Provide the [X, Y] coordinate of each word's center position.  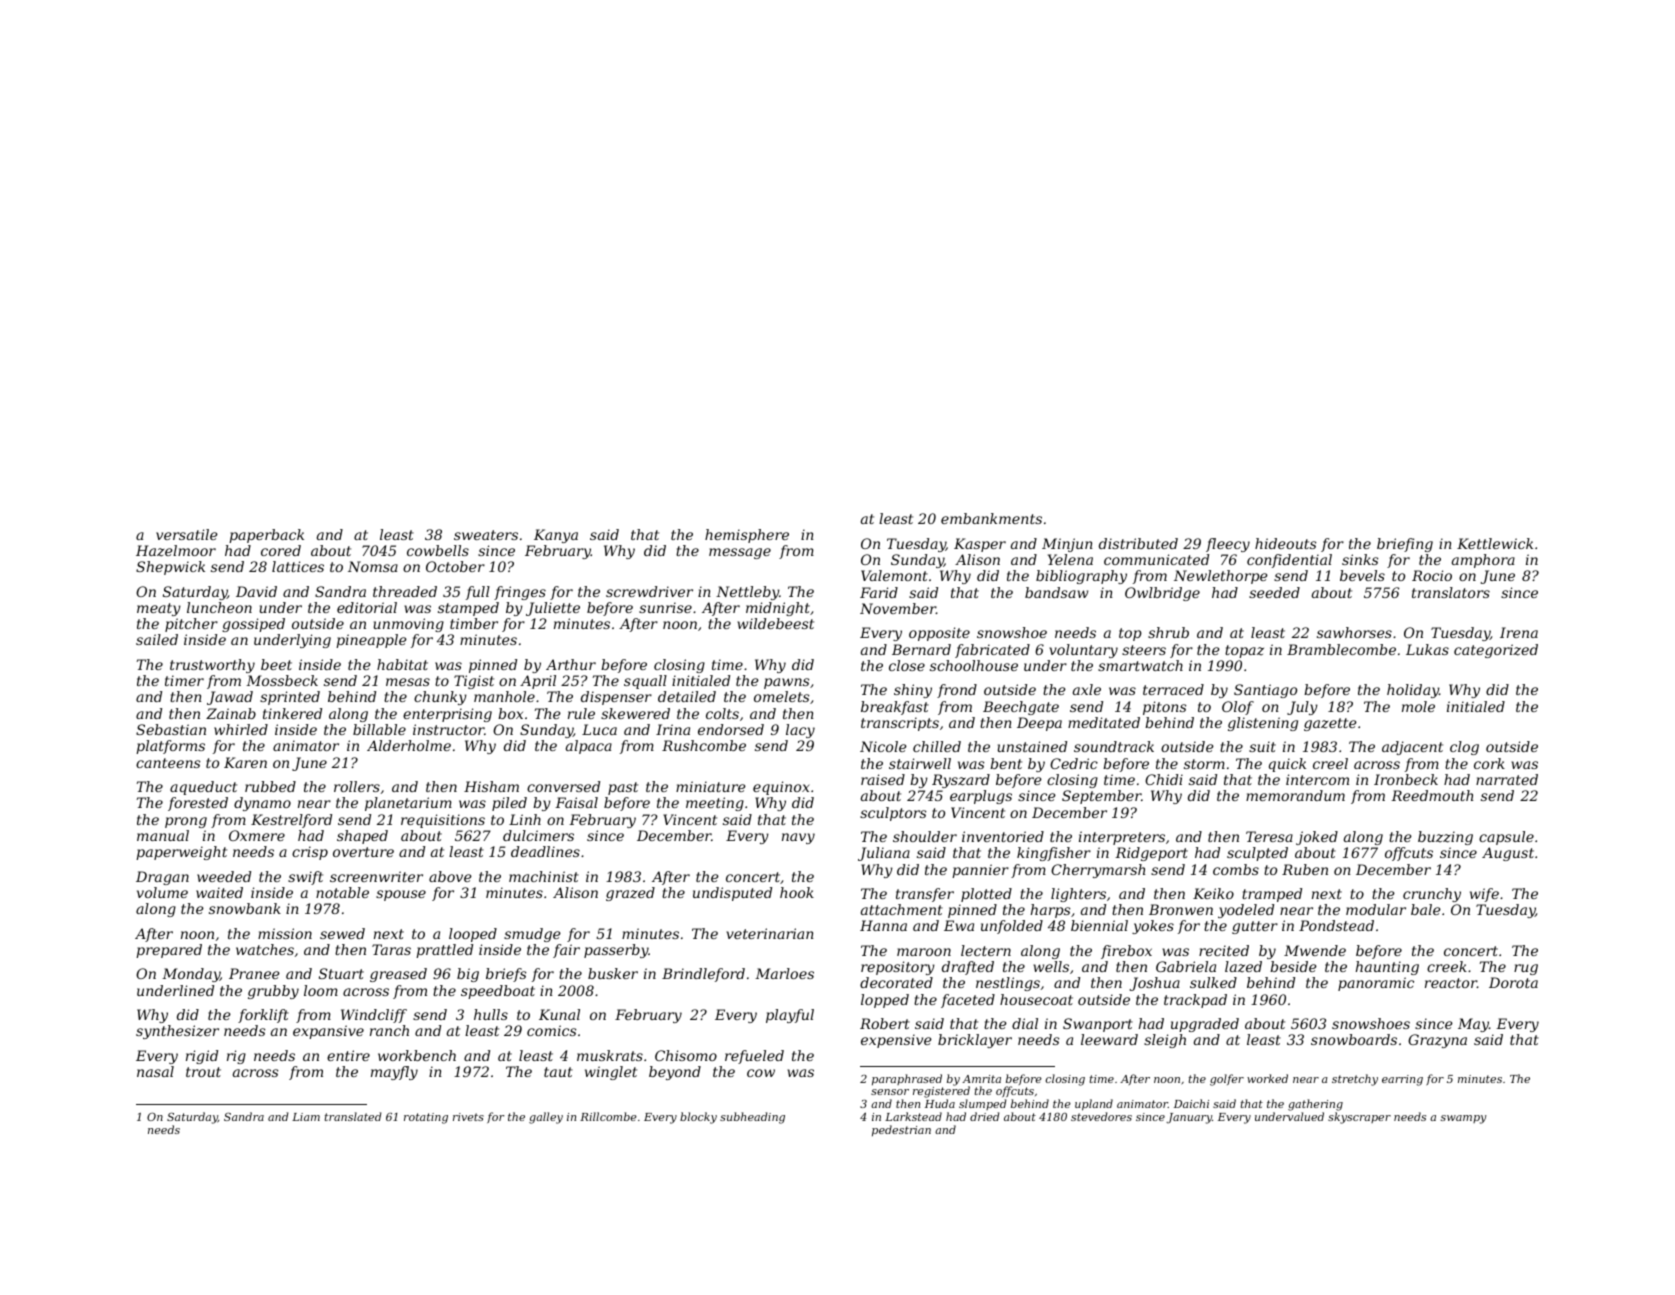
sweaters [486, 535]
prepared [169, 951]
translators [1451, 592]
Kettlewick [1495, 543]
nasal [155, 1071]
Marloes [784, 973]
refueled [754, 1057]
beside [1293, 966]
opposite [939, 634]
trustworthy [212, 666]
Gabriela [1186, 966]
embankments [991, 518]
